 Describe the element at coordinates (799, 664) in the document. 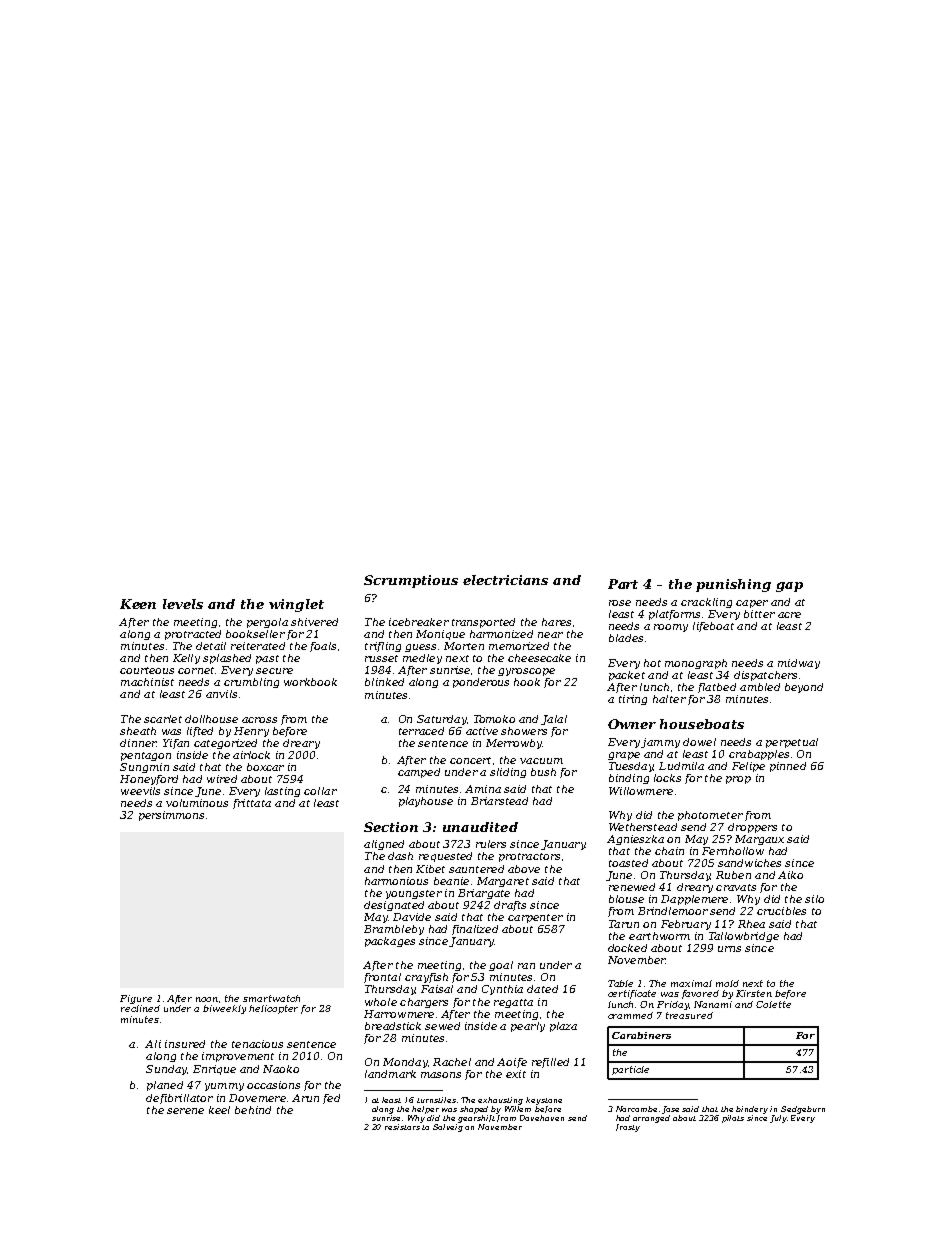

I see `midway` at that location.
